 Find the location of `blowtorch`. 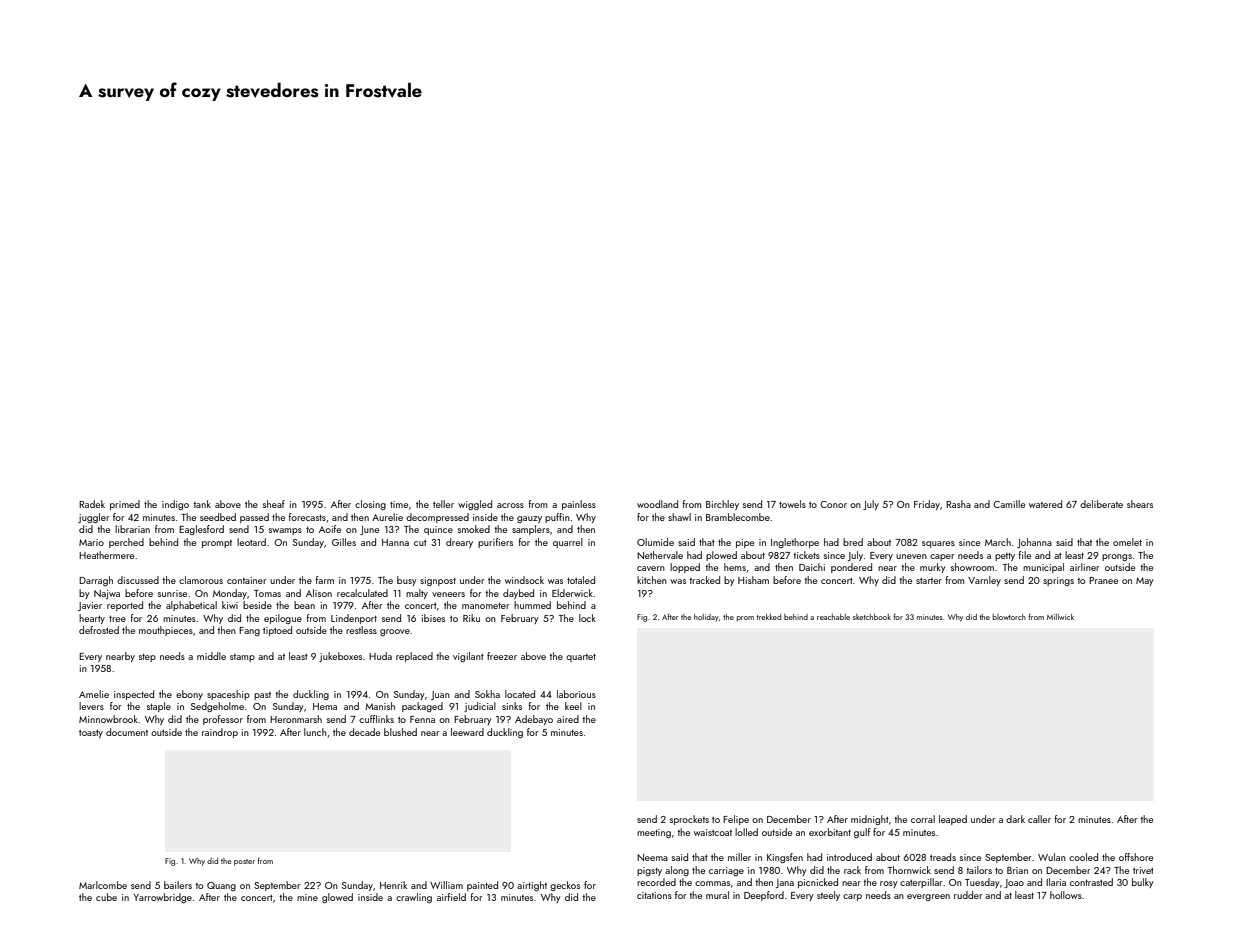

blowtorch is located at coordinates (1009, 617).
